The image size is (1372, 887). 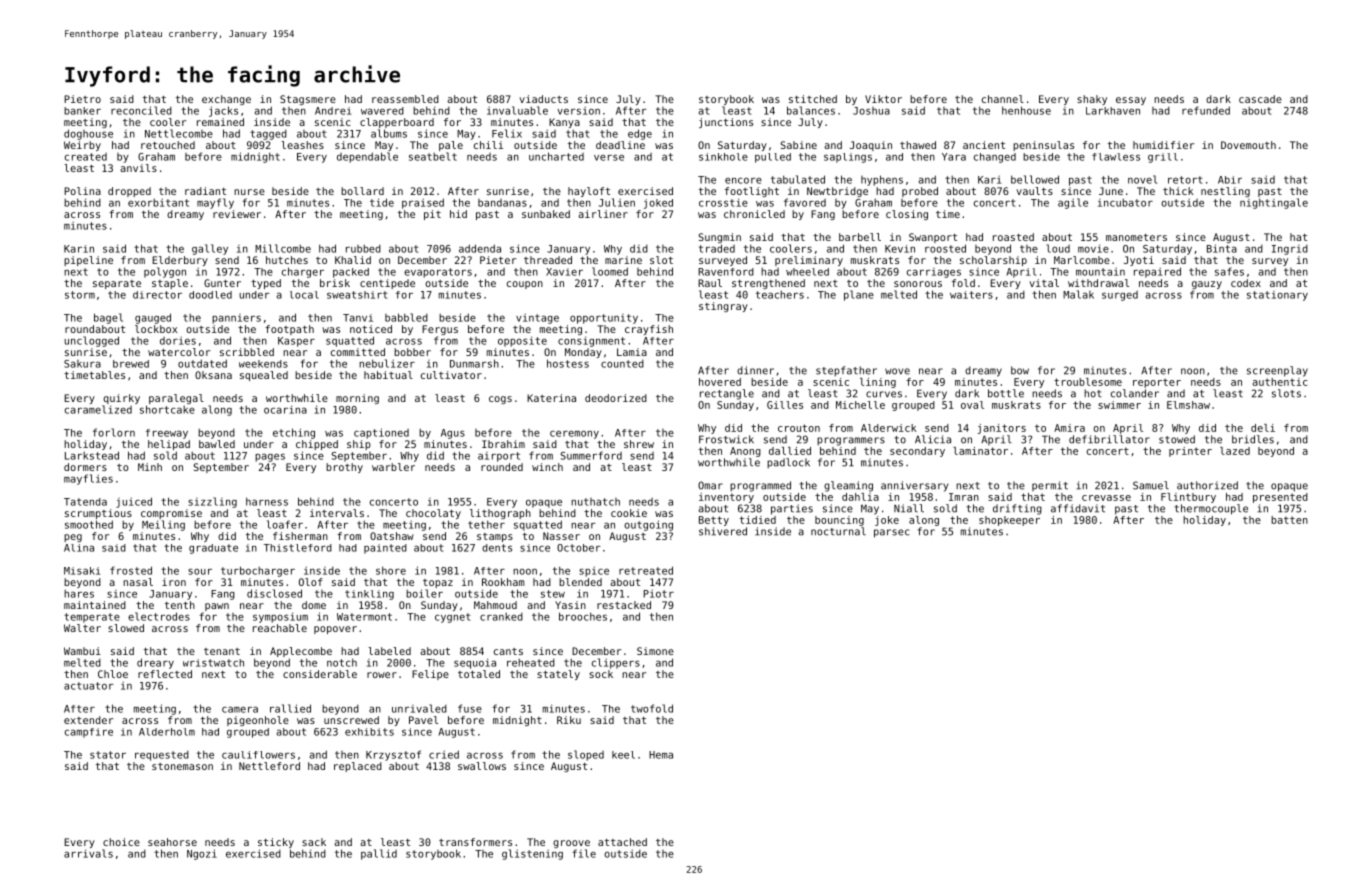 I want to click on reassembled, so click(x=405, y=99).
